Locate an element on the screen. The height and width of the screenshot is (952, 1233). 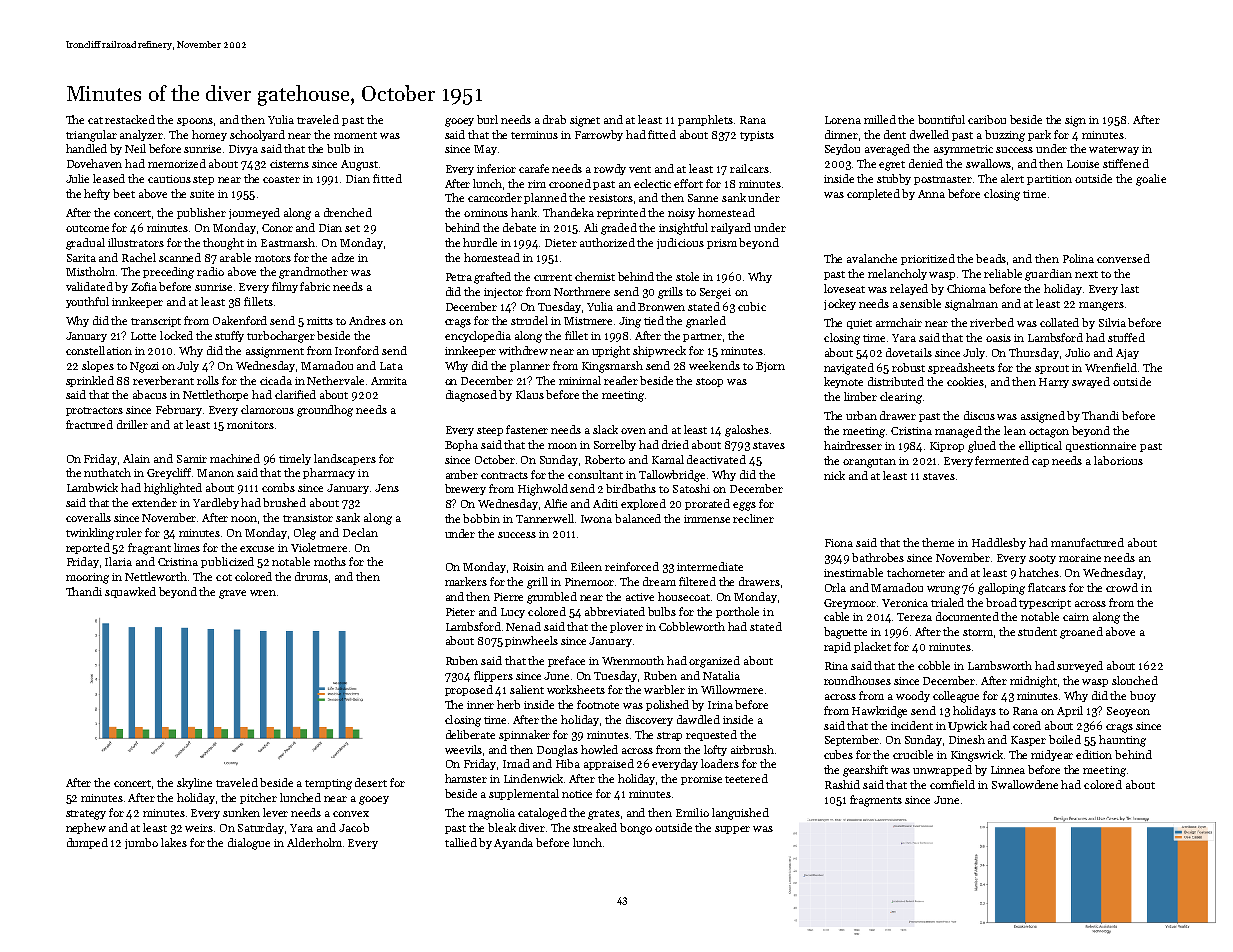
laborious is located at coordinates (1118, 460).
